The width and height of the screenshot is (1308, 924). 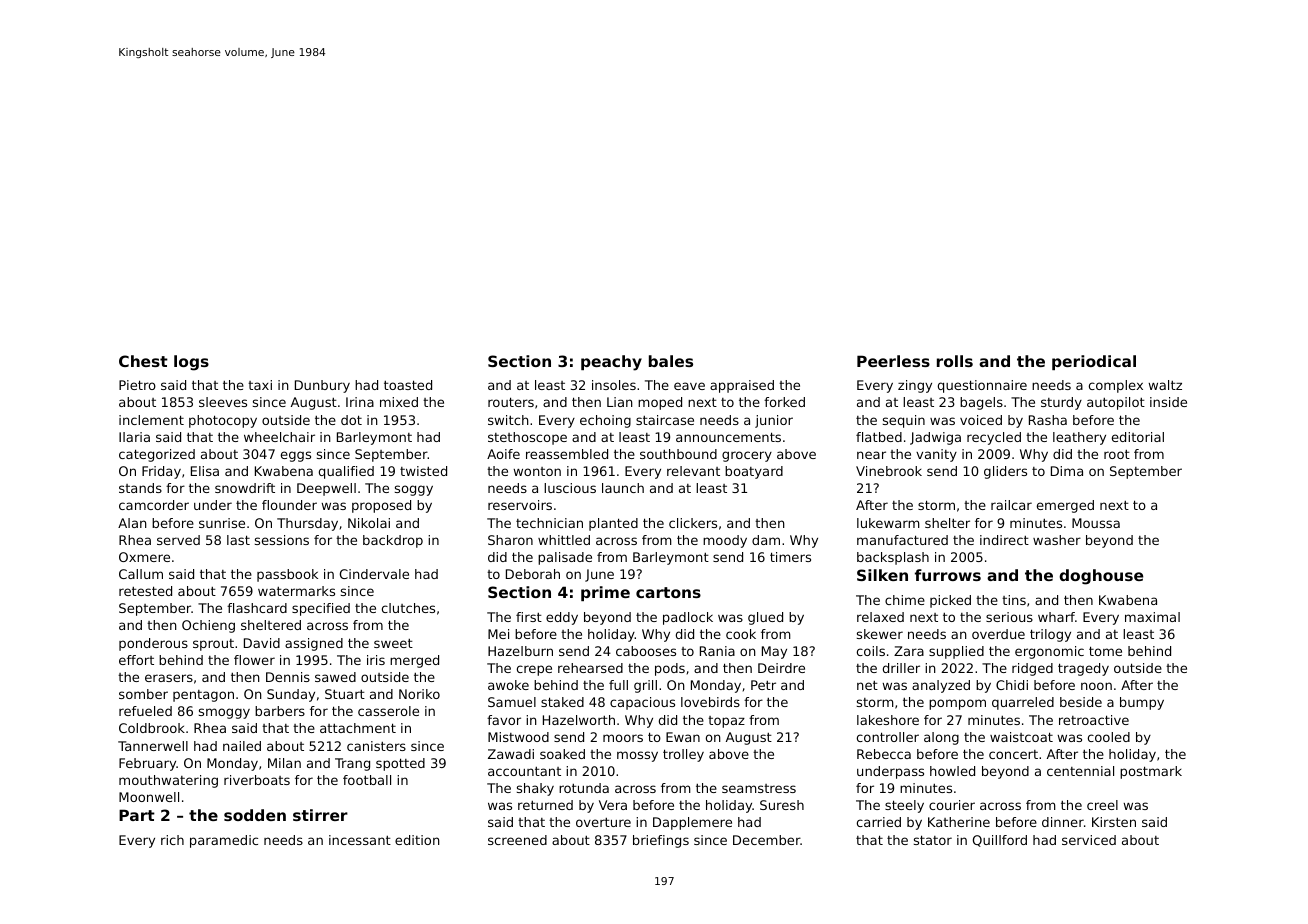 I want to click on insoles, so click(x=614, y=385).
